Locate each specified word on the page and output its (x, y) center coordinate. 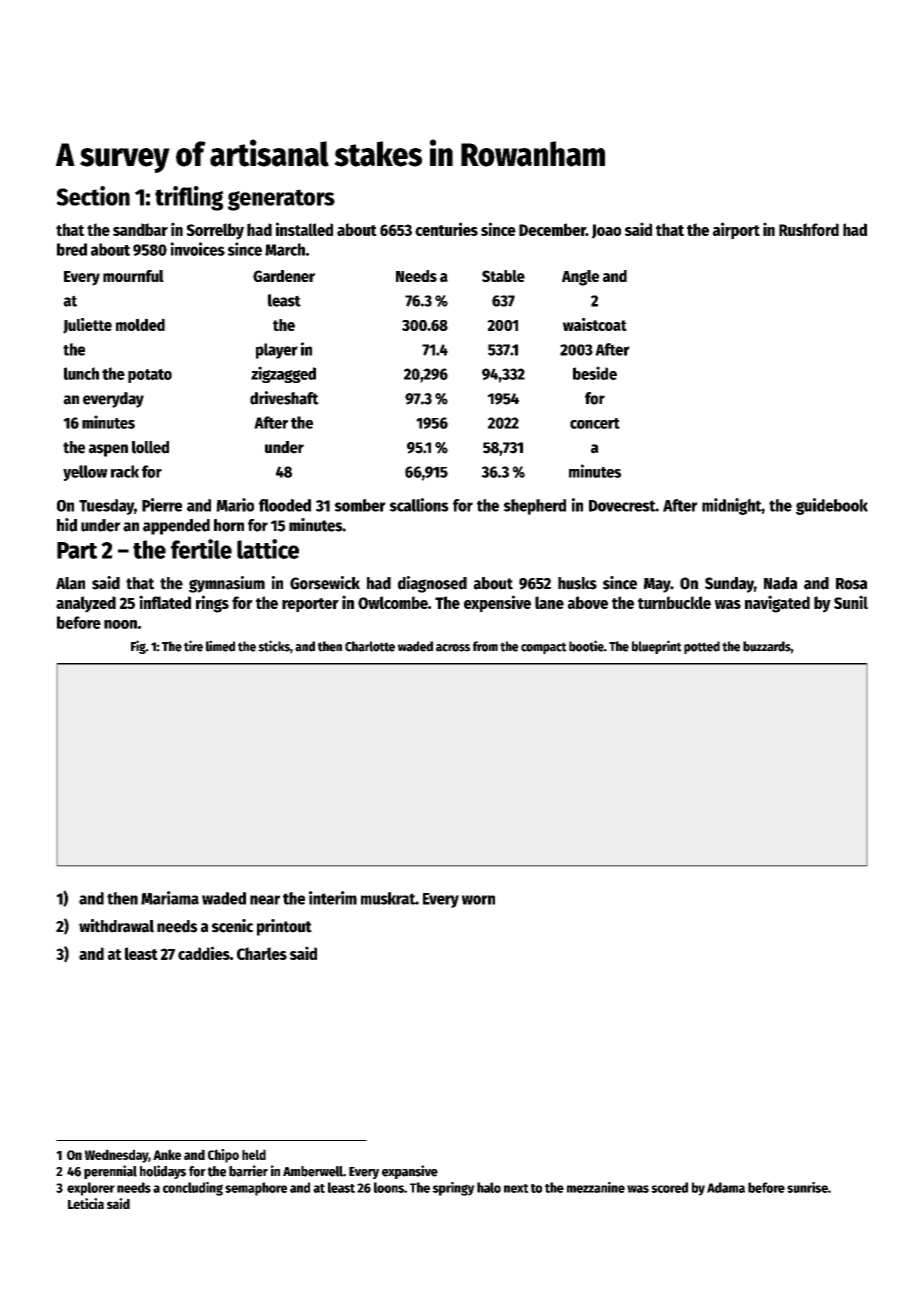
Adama (726, 1187)
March (285, 249)
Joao (606, 231)
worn (478, 900)
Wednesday (116, 1156)
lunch (81, 373)
